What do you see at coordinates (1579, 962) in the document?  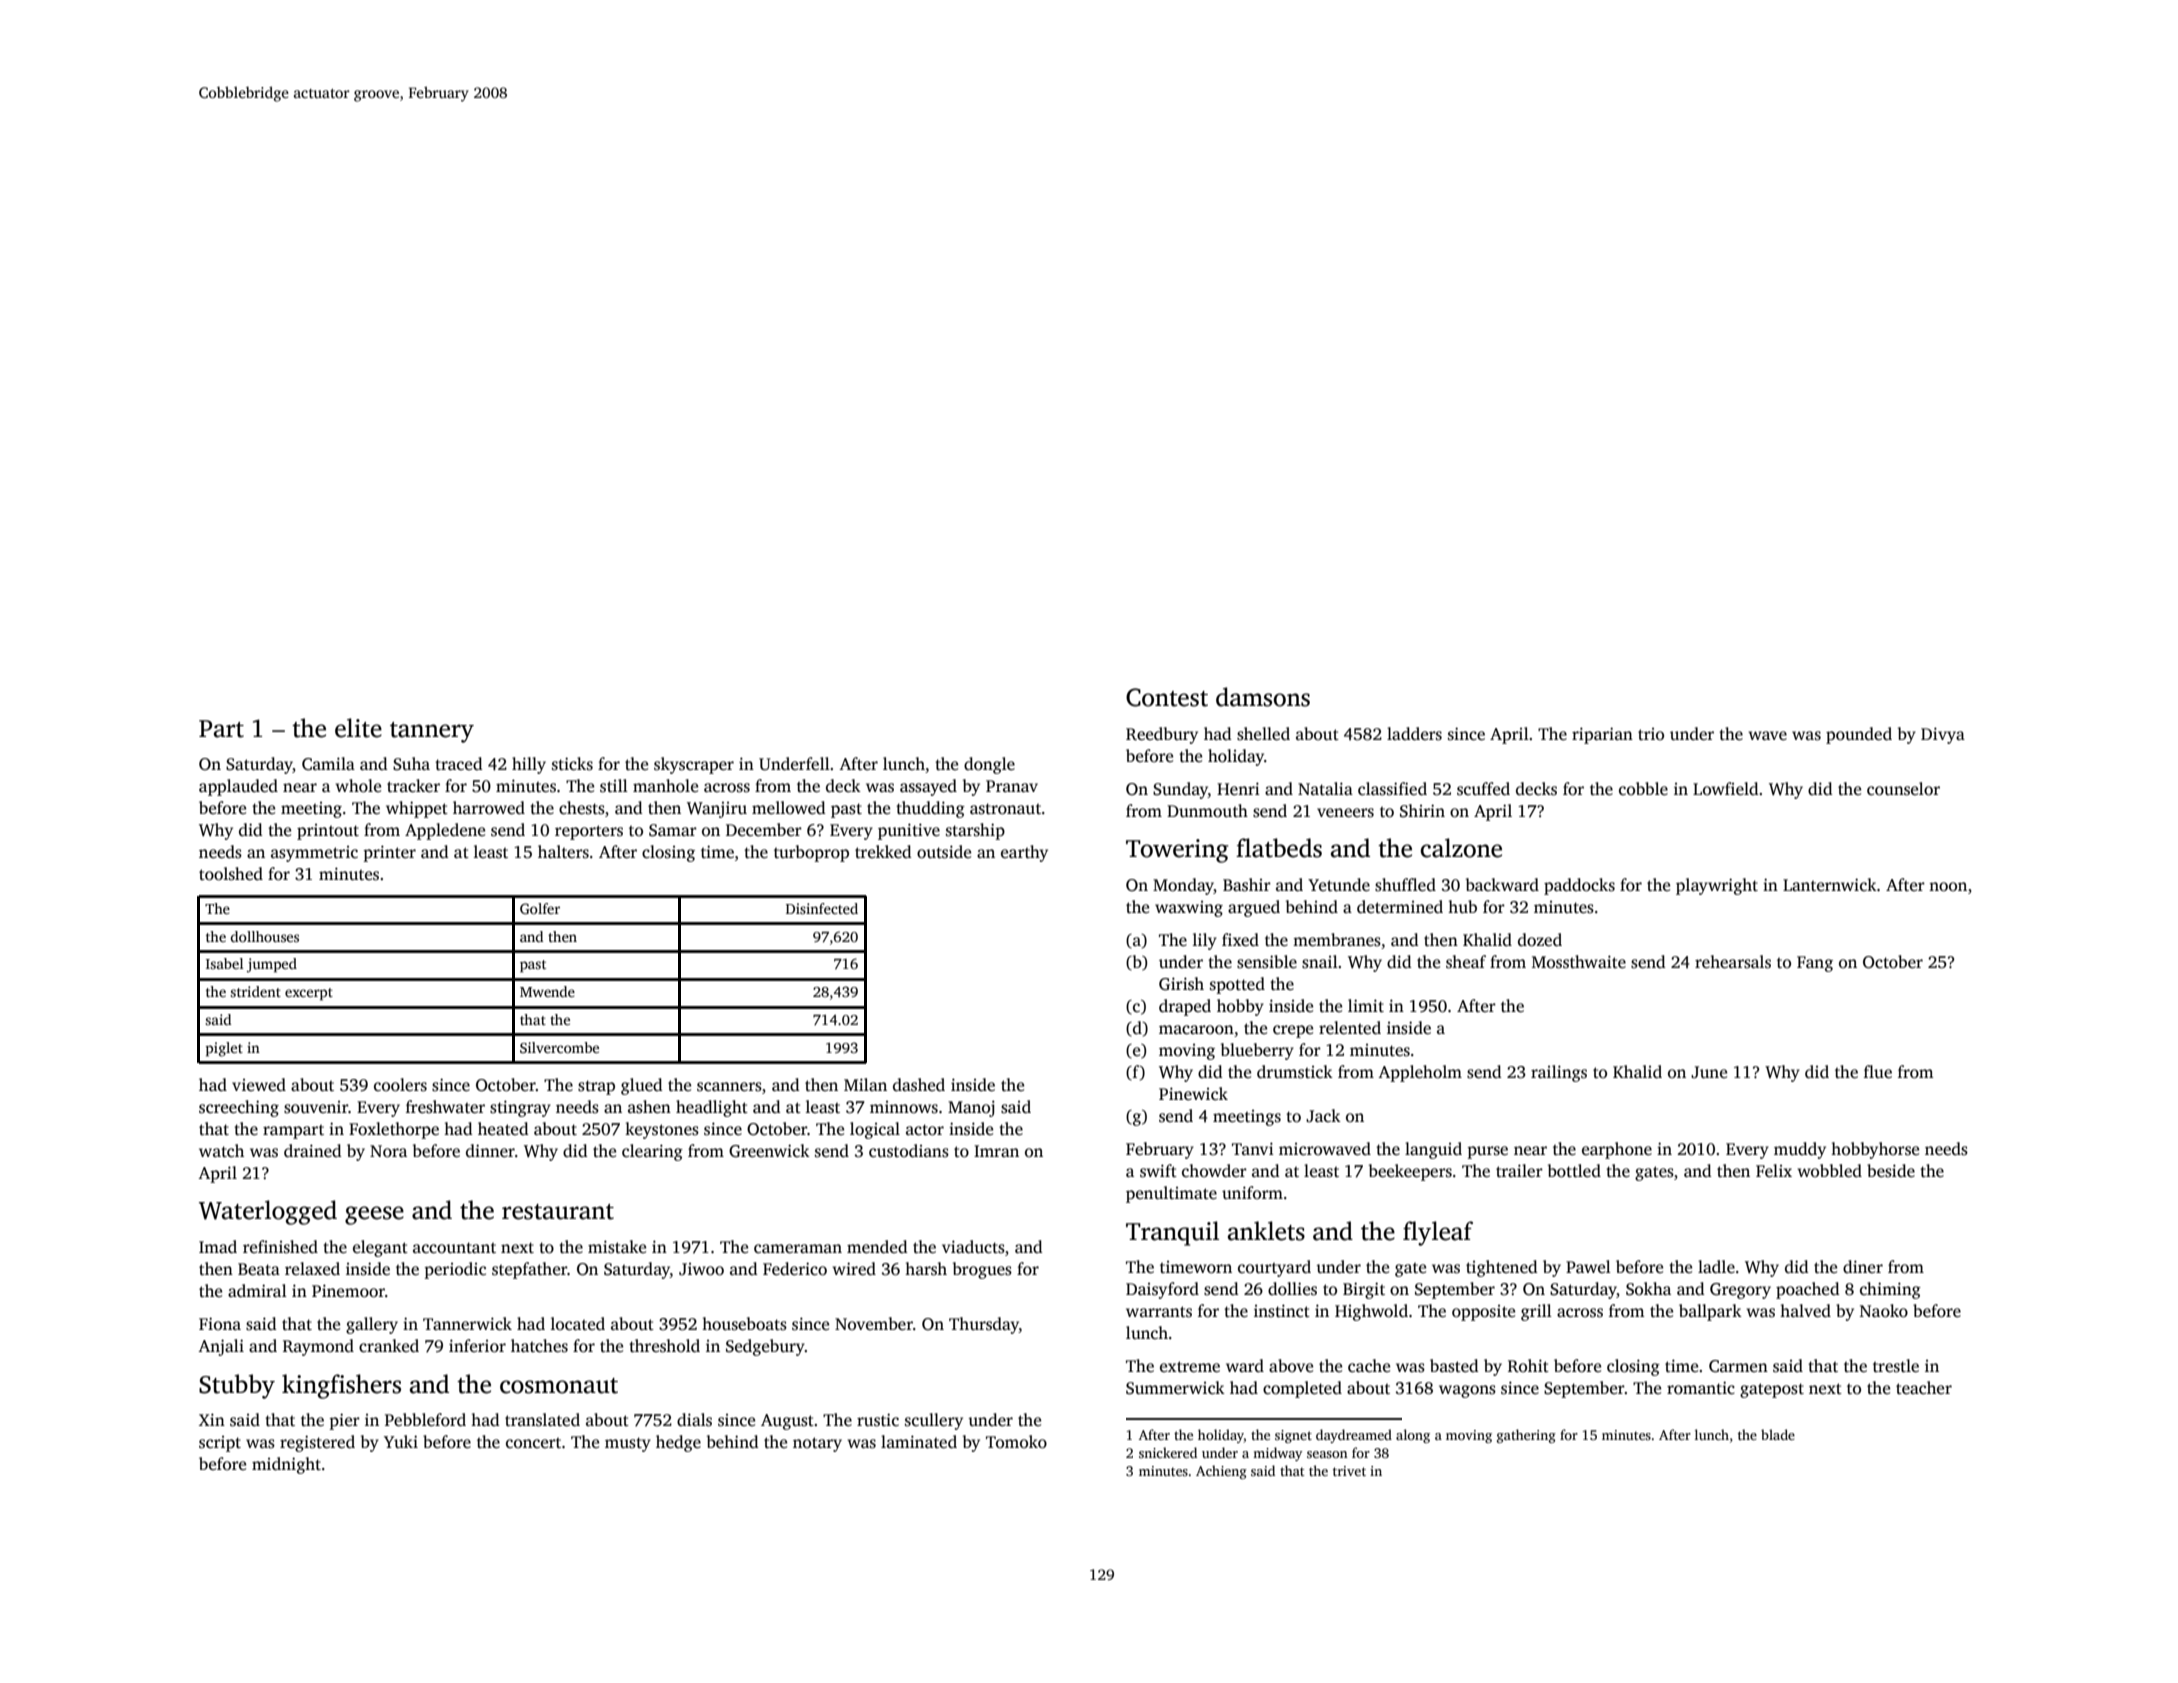 I see `Mossthwaite` at bounding box center [1579, 962].
